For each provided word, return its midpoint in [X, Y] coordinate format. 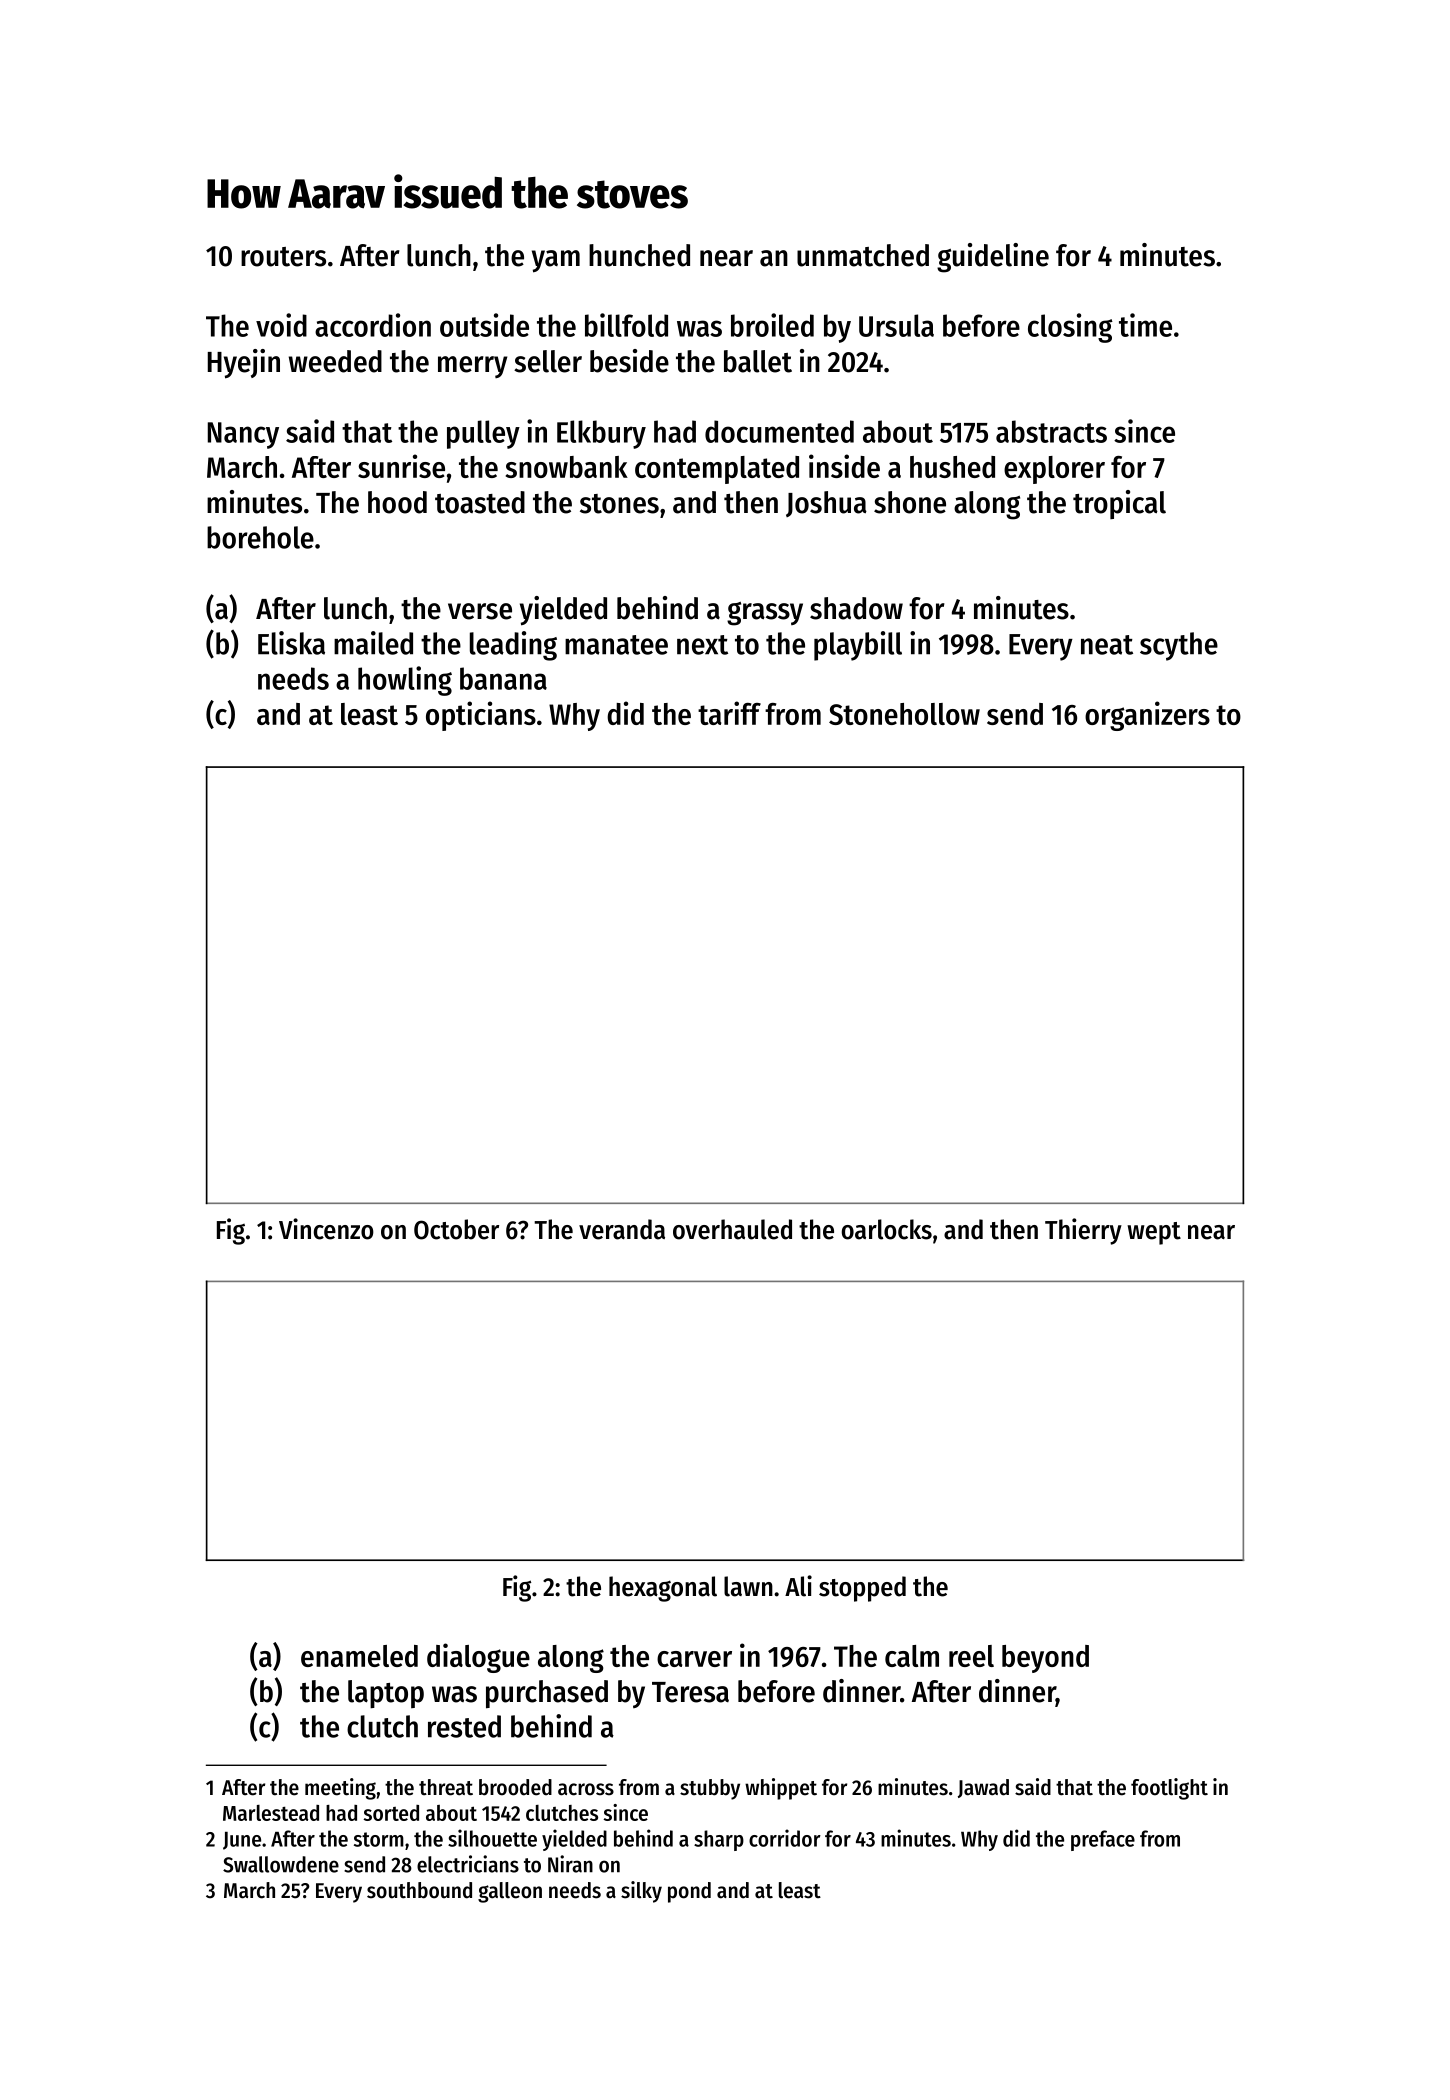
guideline [993, 258]
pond [689, 1892]
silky [641, 1892]
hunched [639, 255]
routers [283, 257]
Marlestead [271, 1813]
